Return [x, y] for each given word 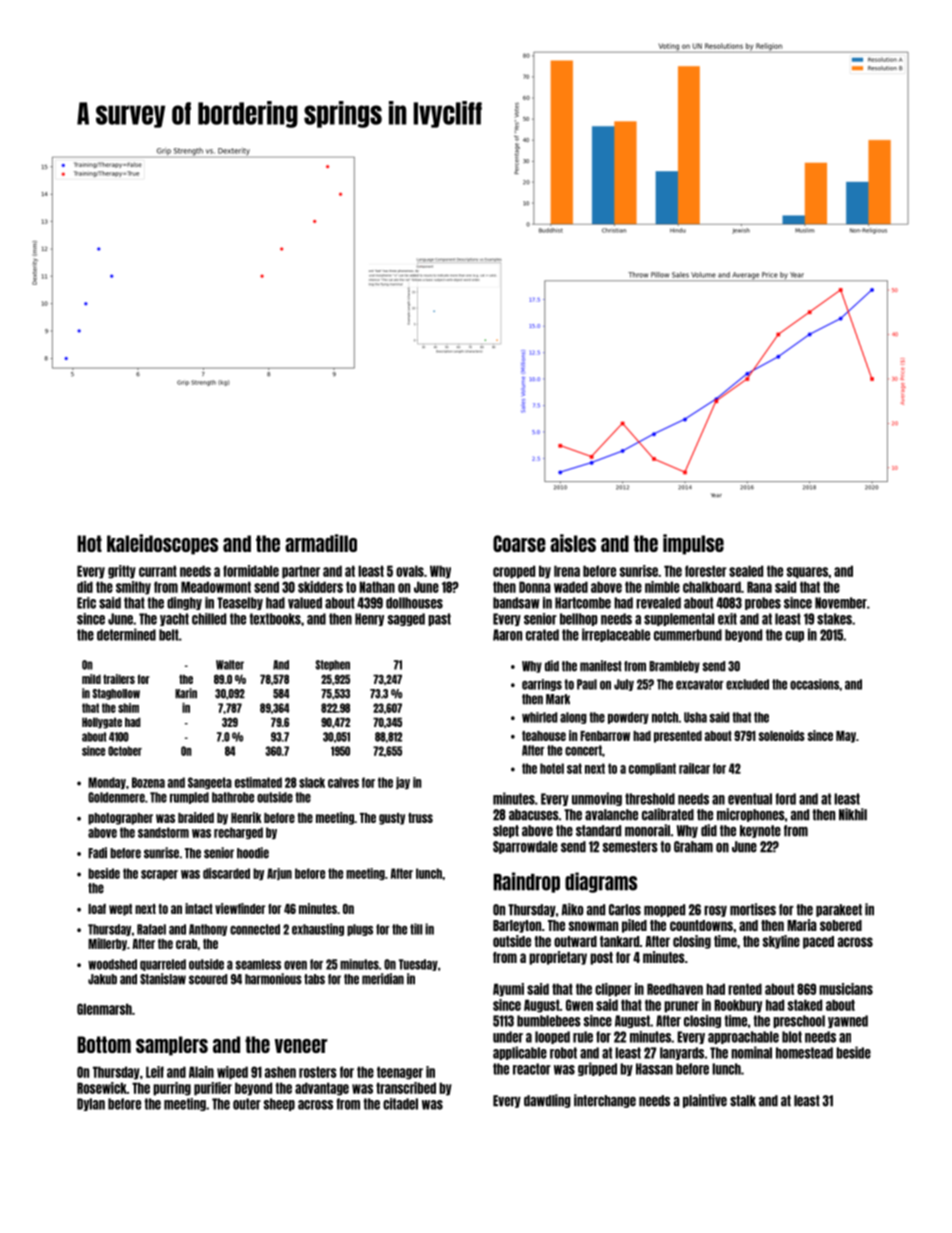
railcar [694, 768]
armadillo [321, 543]
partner [301, 572]
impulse [693, 544]
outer [247, 1104]
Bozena [148, 782]
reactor [532, 1069]
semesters [630, 847]
